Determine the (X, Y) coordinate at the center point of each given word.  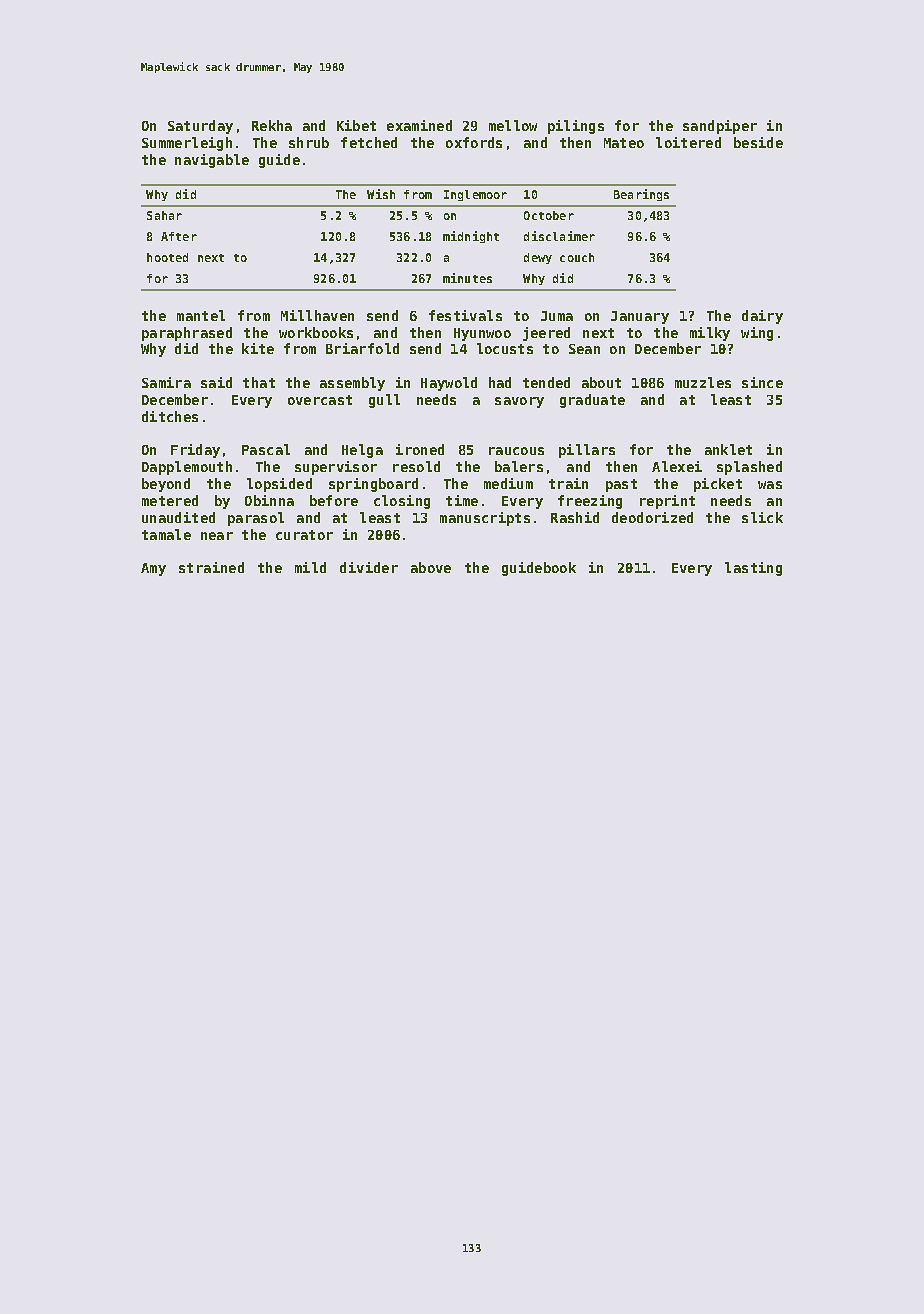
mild (310, 567)
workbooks (316, 332)
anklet (728, 449)
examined (419, 125)
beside (758, 142)
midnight (471, 237)
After (179, 236)
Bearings (641, 195)
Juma (557, 316)
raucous (516, 451)
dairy (762, 317)
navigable (212, 161)
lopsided (279, 485)
